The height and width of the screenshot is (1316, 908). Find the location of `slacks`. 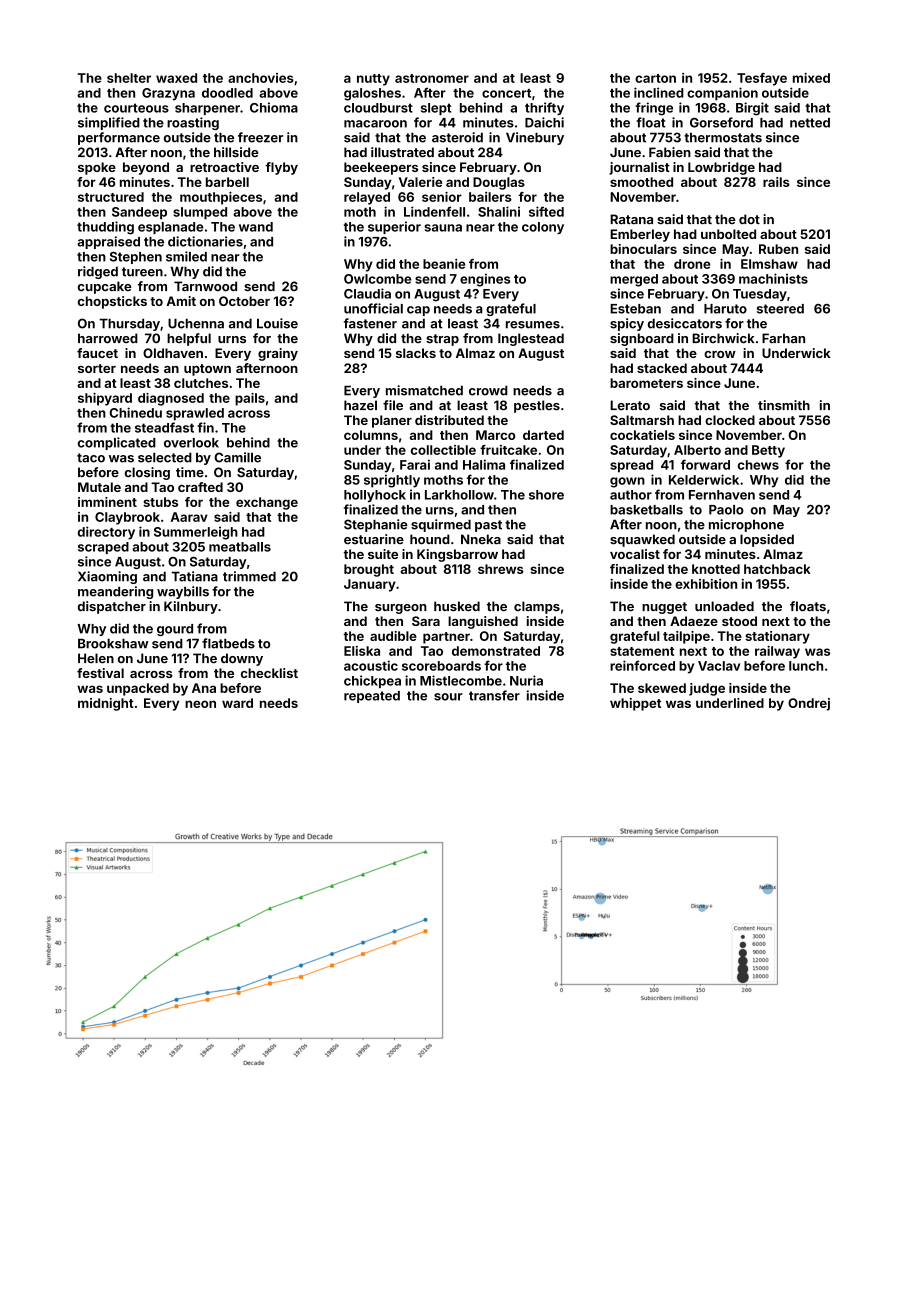

slacks is located at coordinates (416, 353).
